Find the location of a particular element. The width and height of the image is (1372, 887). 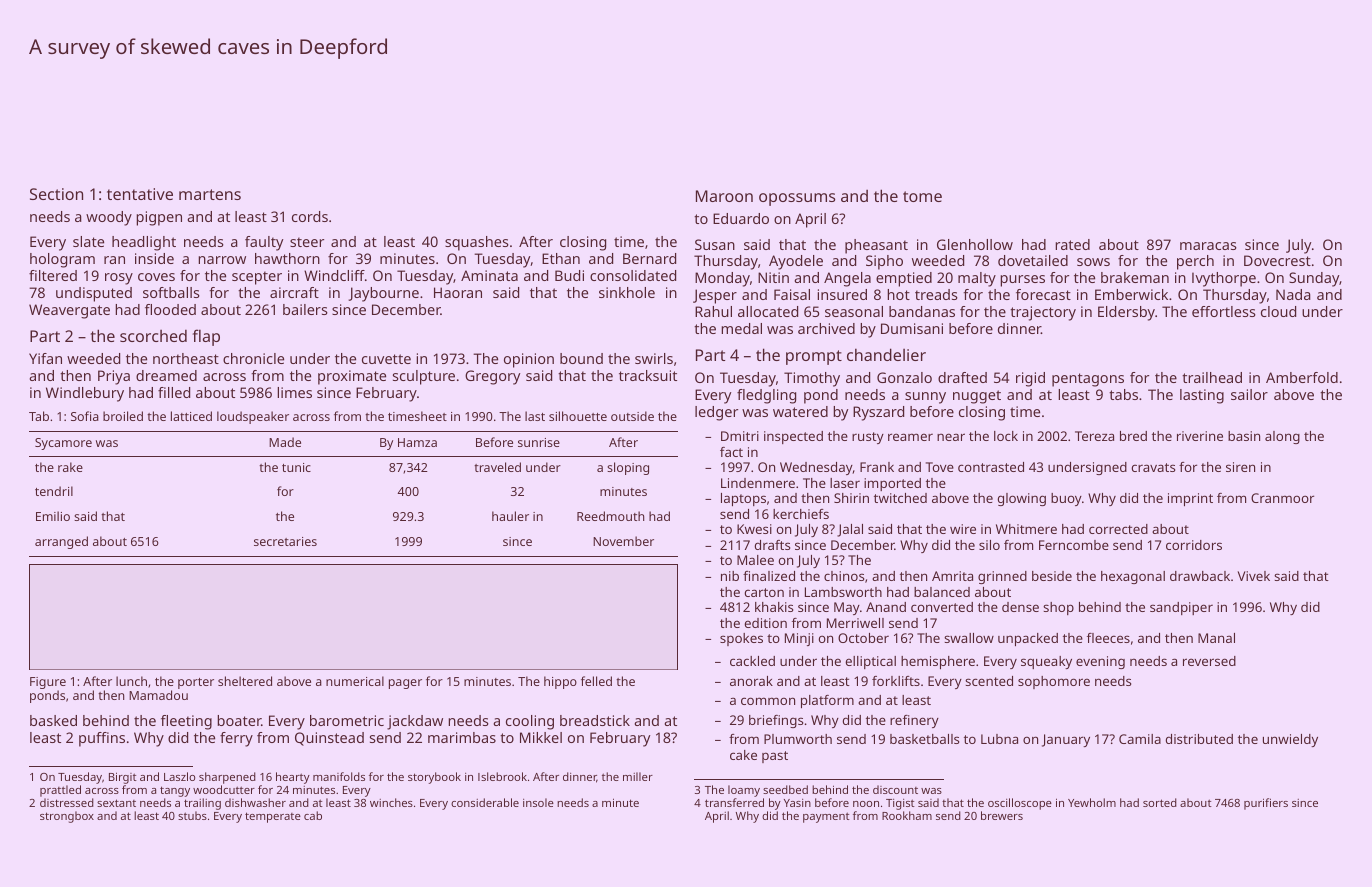

martens is located at coordinates (210, 194).
